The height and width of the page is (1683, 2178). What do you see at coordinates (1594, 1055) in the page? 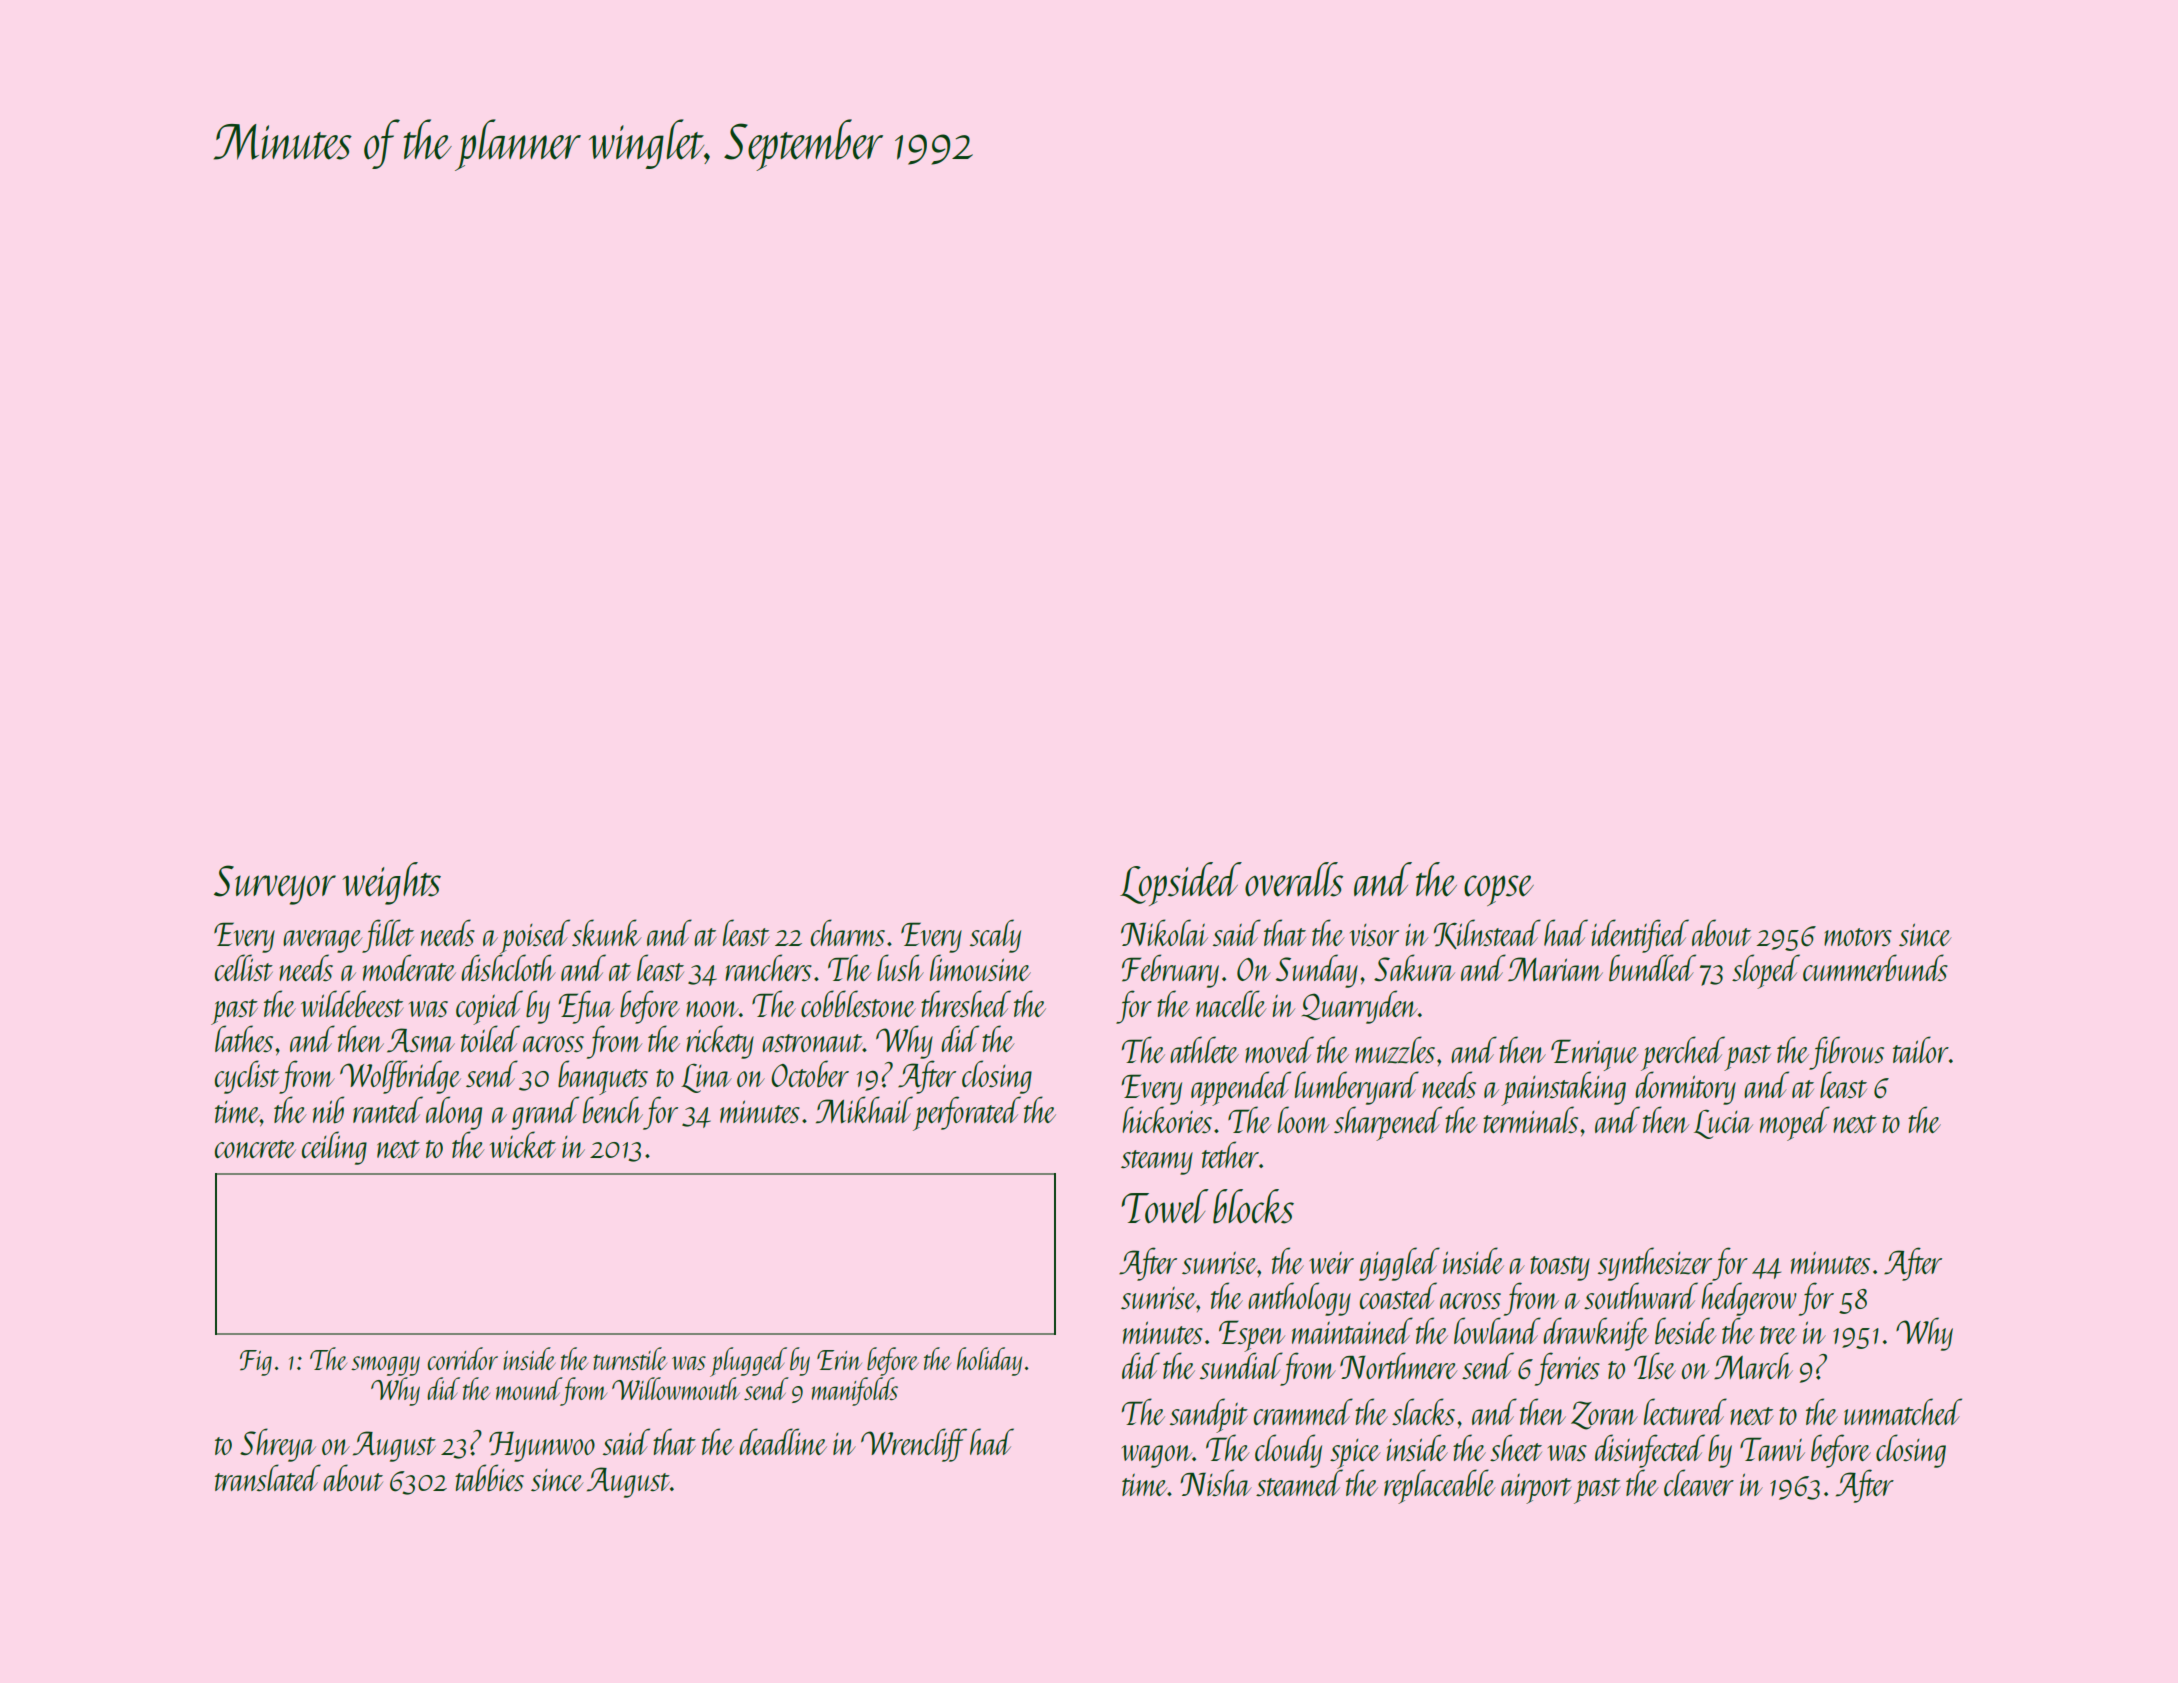
I see `Enrique` at bounding box center [1594, 1055].
